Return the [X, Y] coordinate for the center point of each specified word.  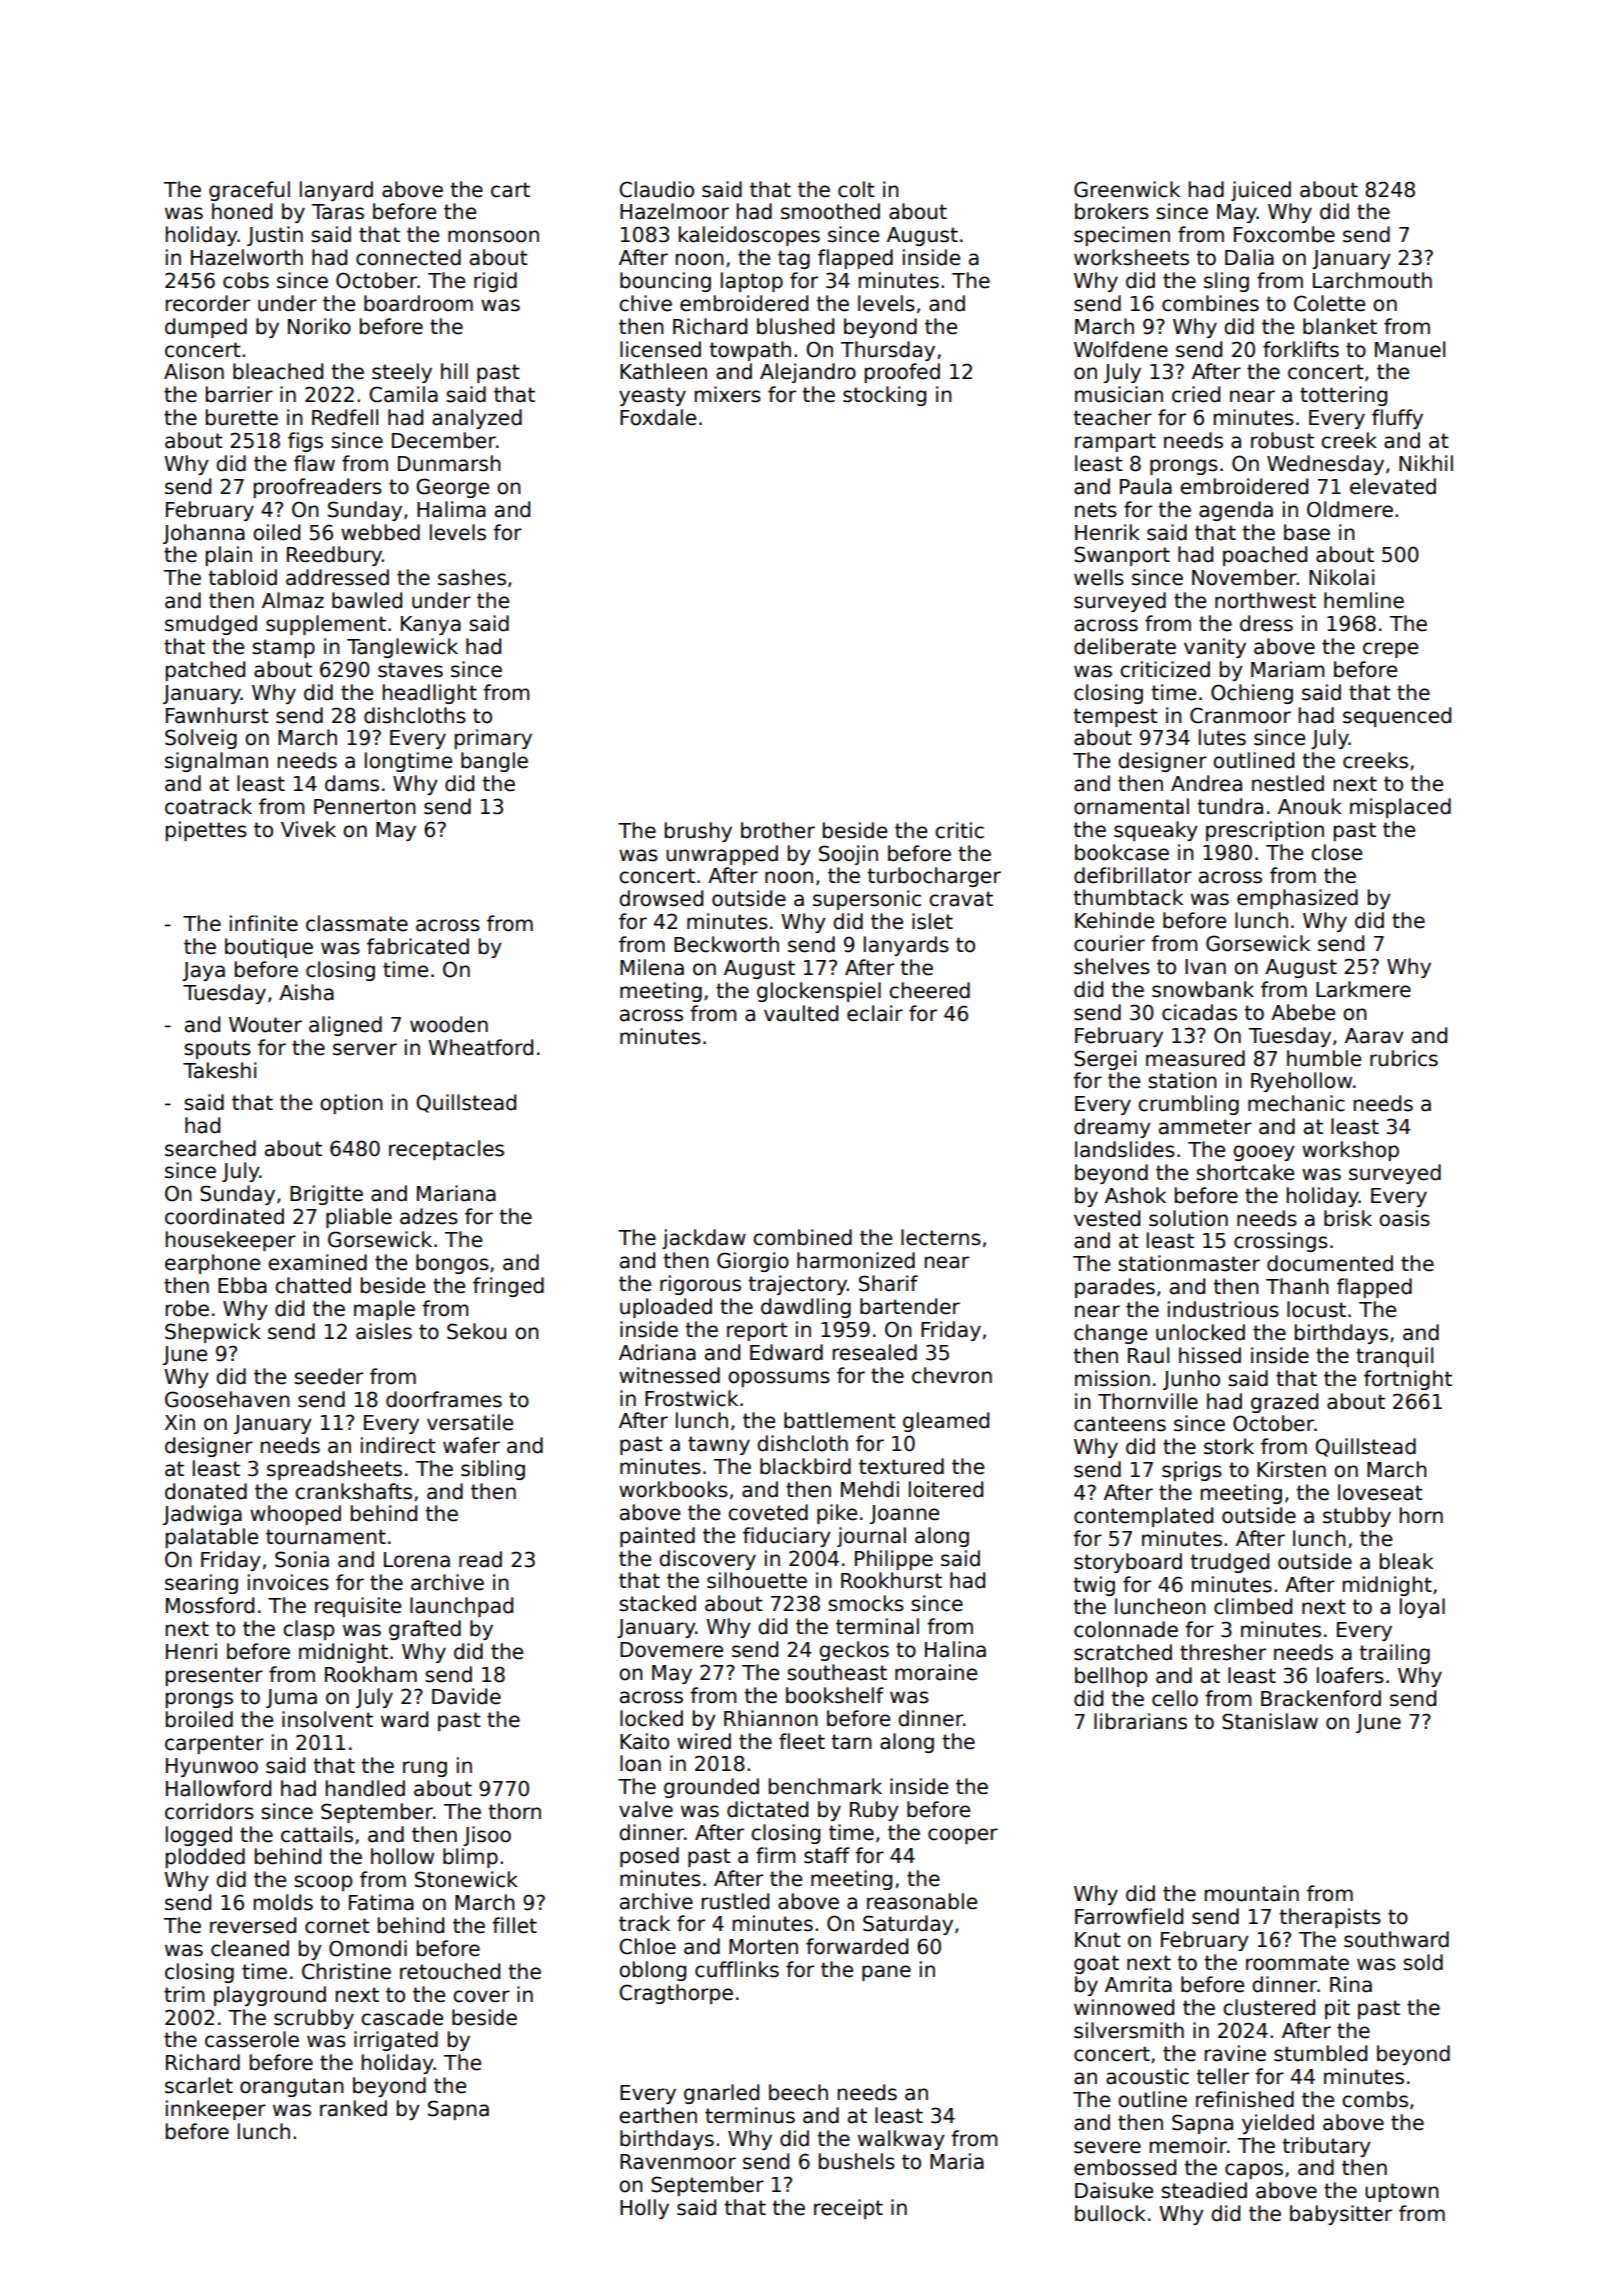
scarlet [199, 2085]
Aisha [306, 992]
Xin [180, 1422]
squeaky [1156, 831]
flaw [314, 463]
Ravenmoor [678, 2162]
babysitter [1341, 2215]
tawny [719, 1445]
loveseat [1380, 1492]
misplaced [1400, 808]
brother [778, 830]
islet [932, 921]
